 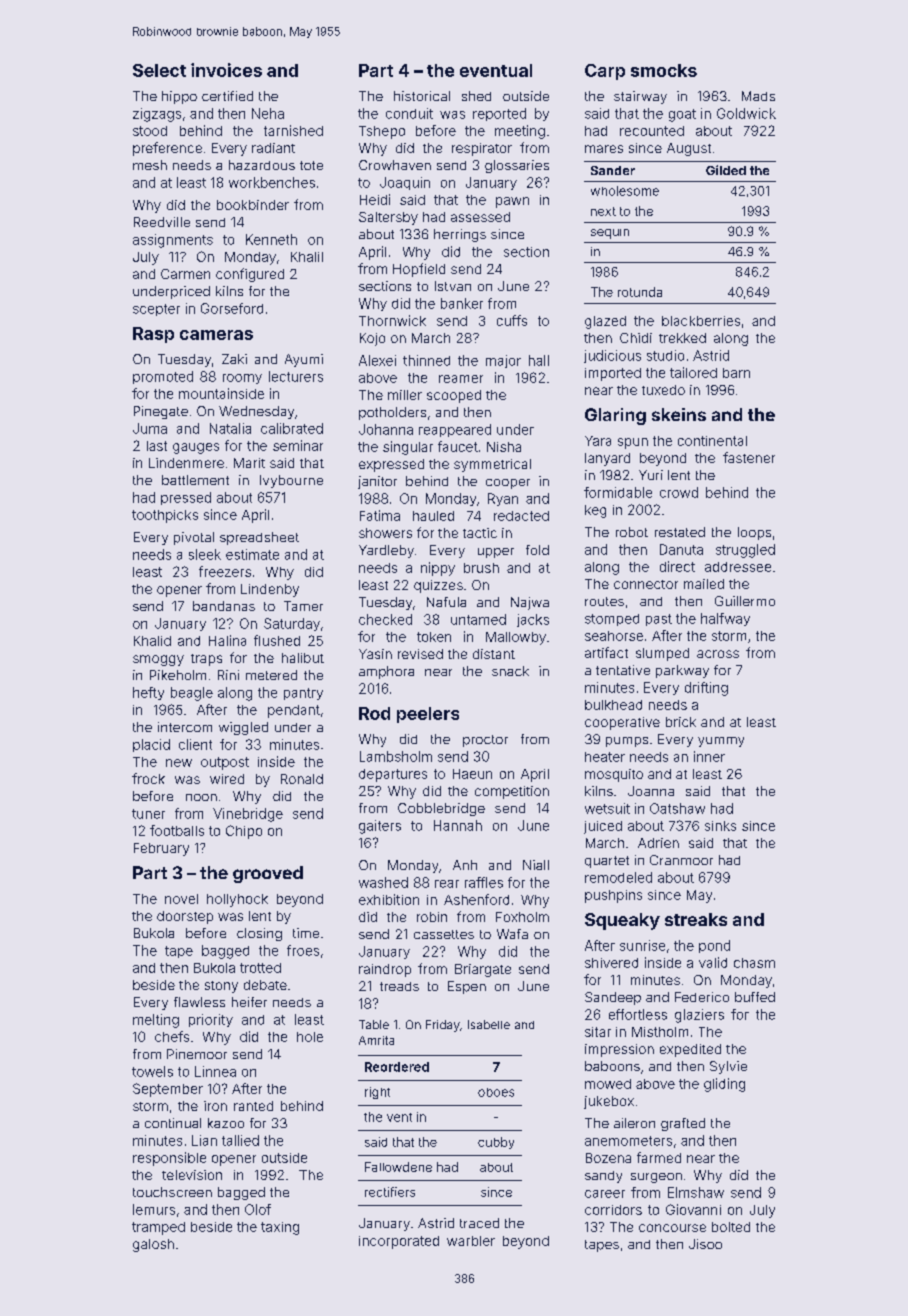 I want to click on Yardleby, so click(x=386, y=551).
